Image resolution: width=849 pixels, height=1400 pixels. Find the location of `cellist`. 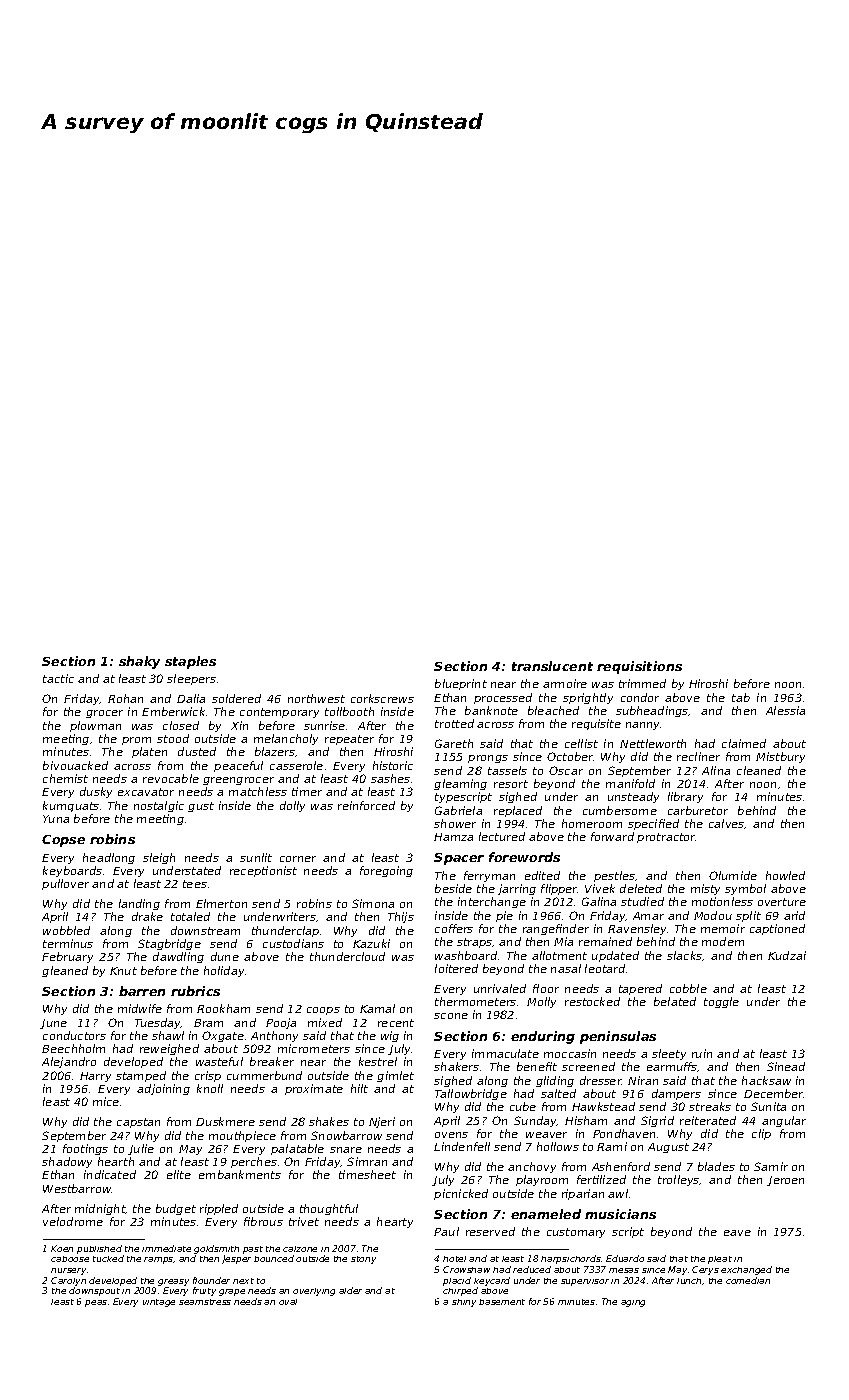

cellist is located at coordinates (581, 743).
